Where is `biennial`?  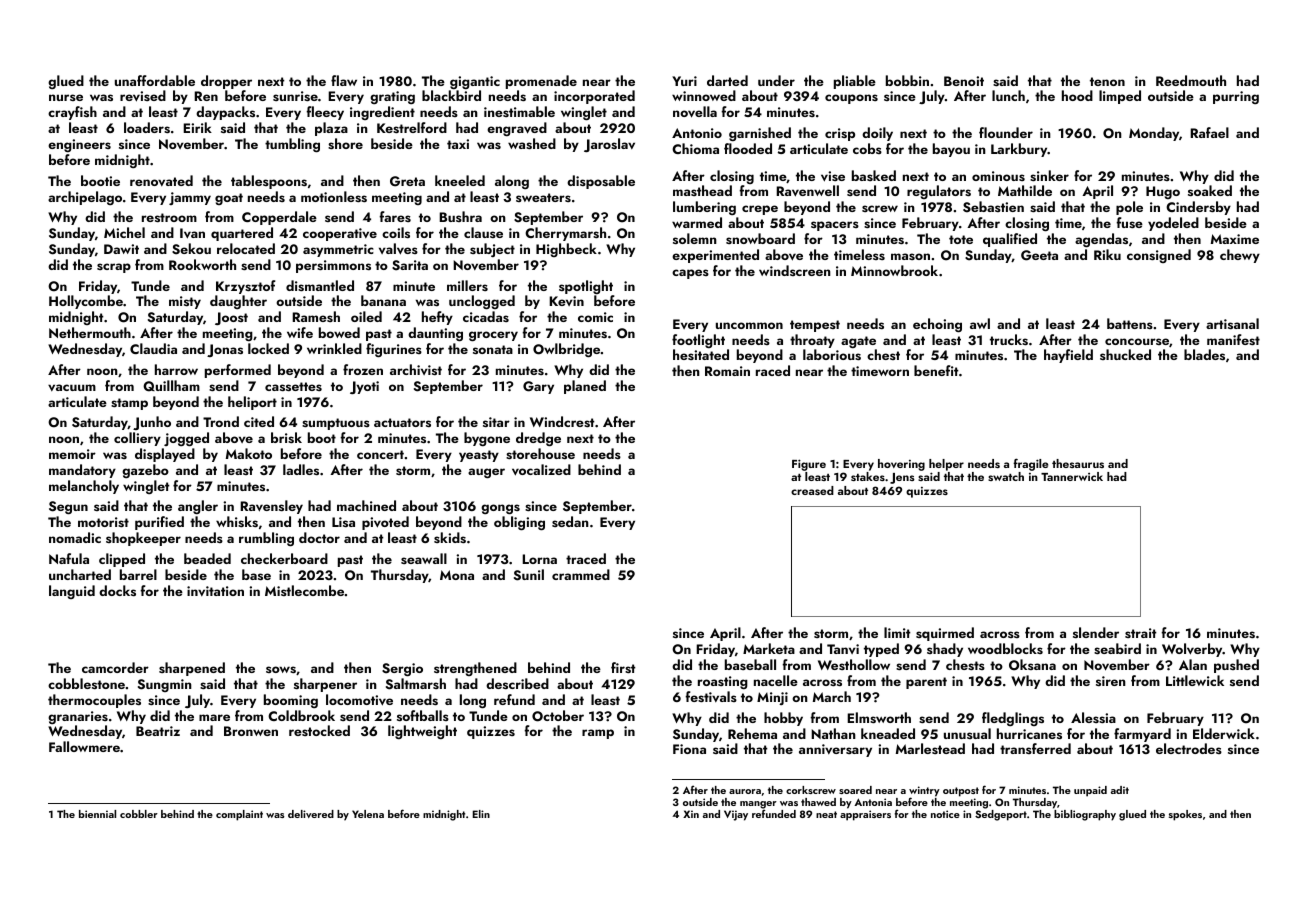
biennial is located at coordinates (97, 814).
